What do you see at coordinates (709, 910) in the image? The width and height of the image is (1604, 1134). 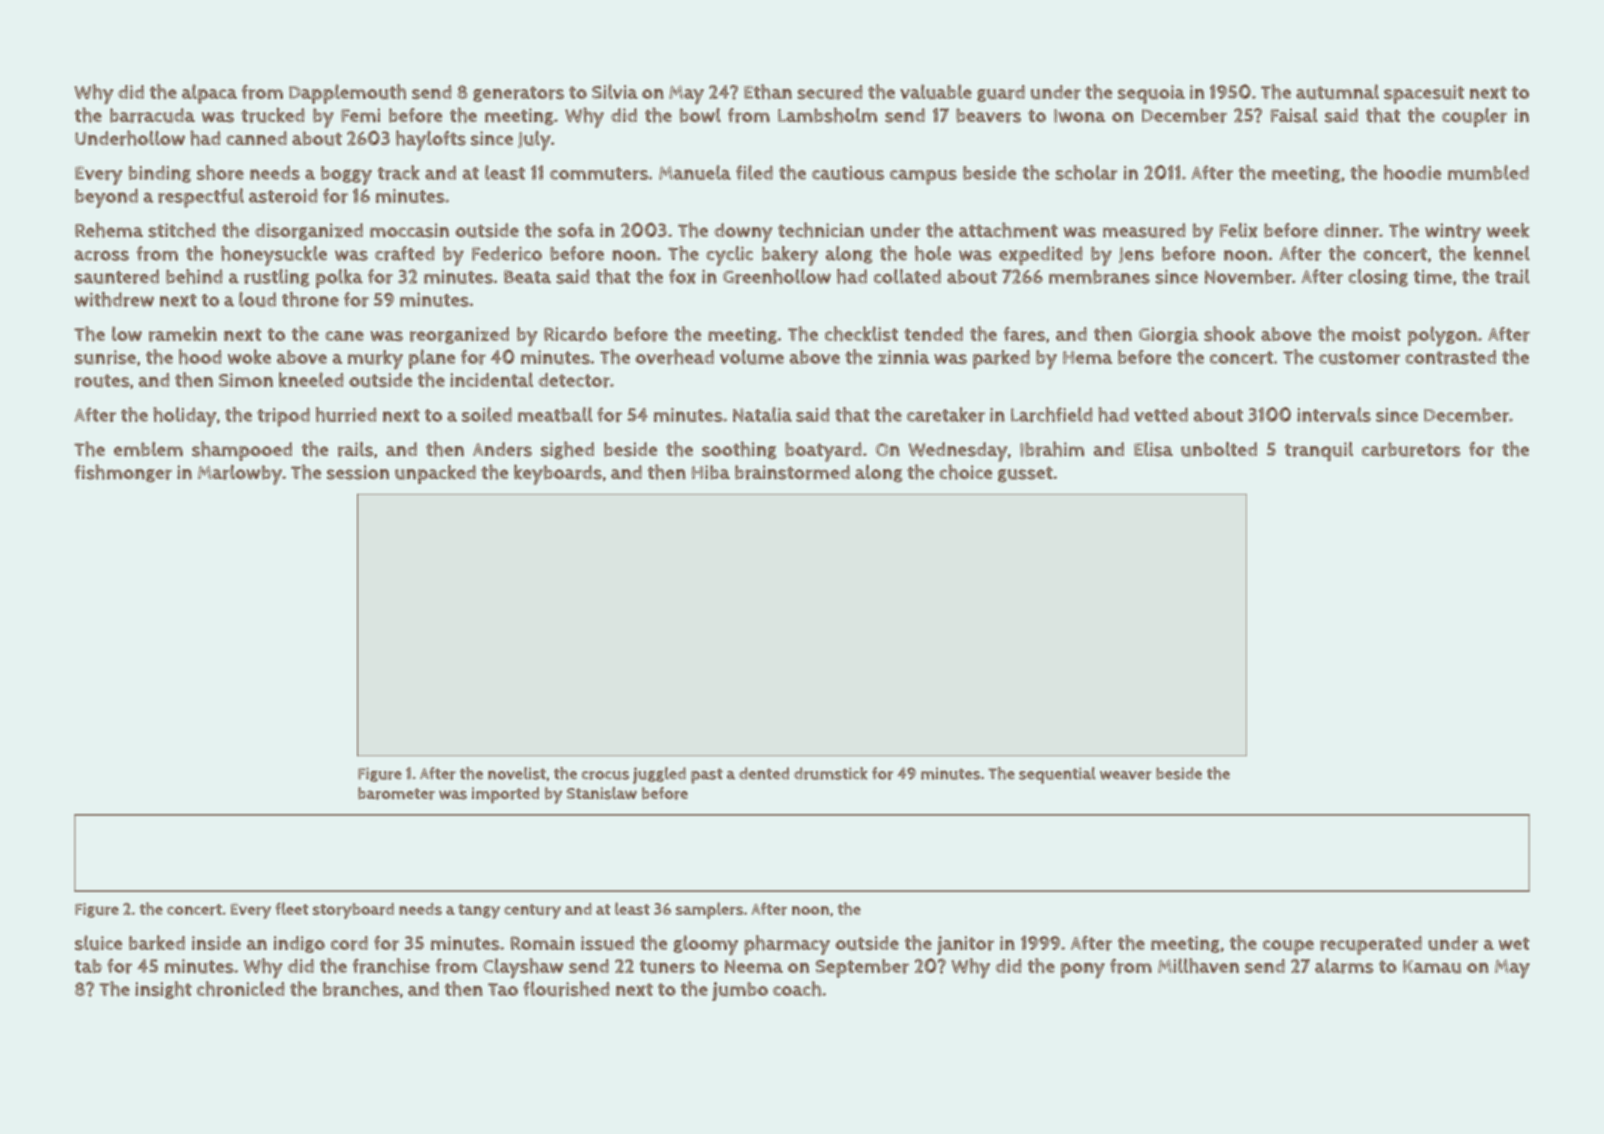 I see `samplers` at bounding box center [709, 910].
